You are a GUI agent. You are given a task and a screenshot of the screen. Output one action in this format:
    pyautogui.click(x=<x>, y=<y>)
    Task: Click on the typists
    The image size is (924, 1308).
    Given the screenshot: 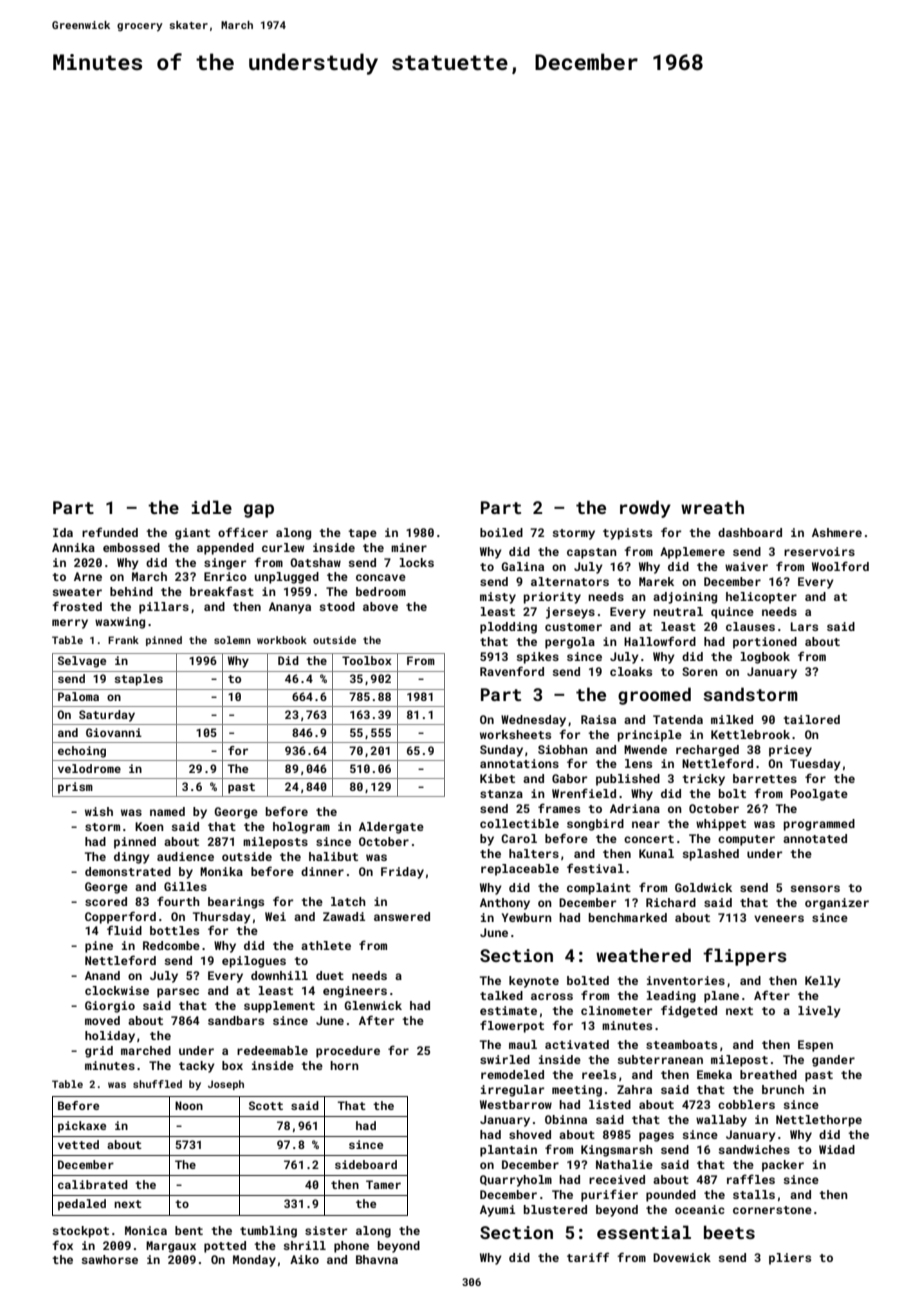 What is the action you would take?
    pyautogui.click(x=627, y=534)
